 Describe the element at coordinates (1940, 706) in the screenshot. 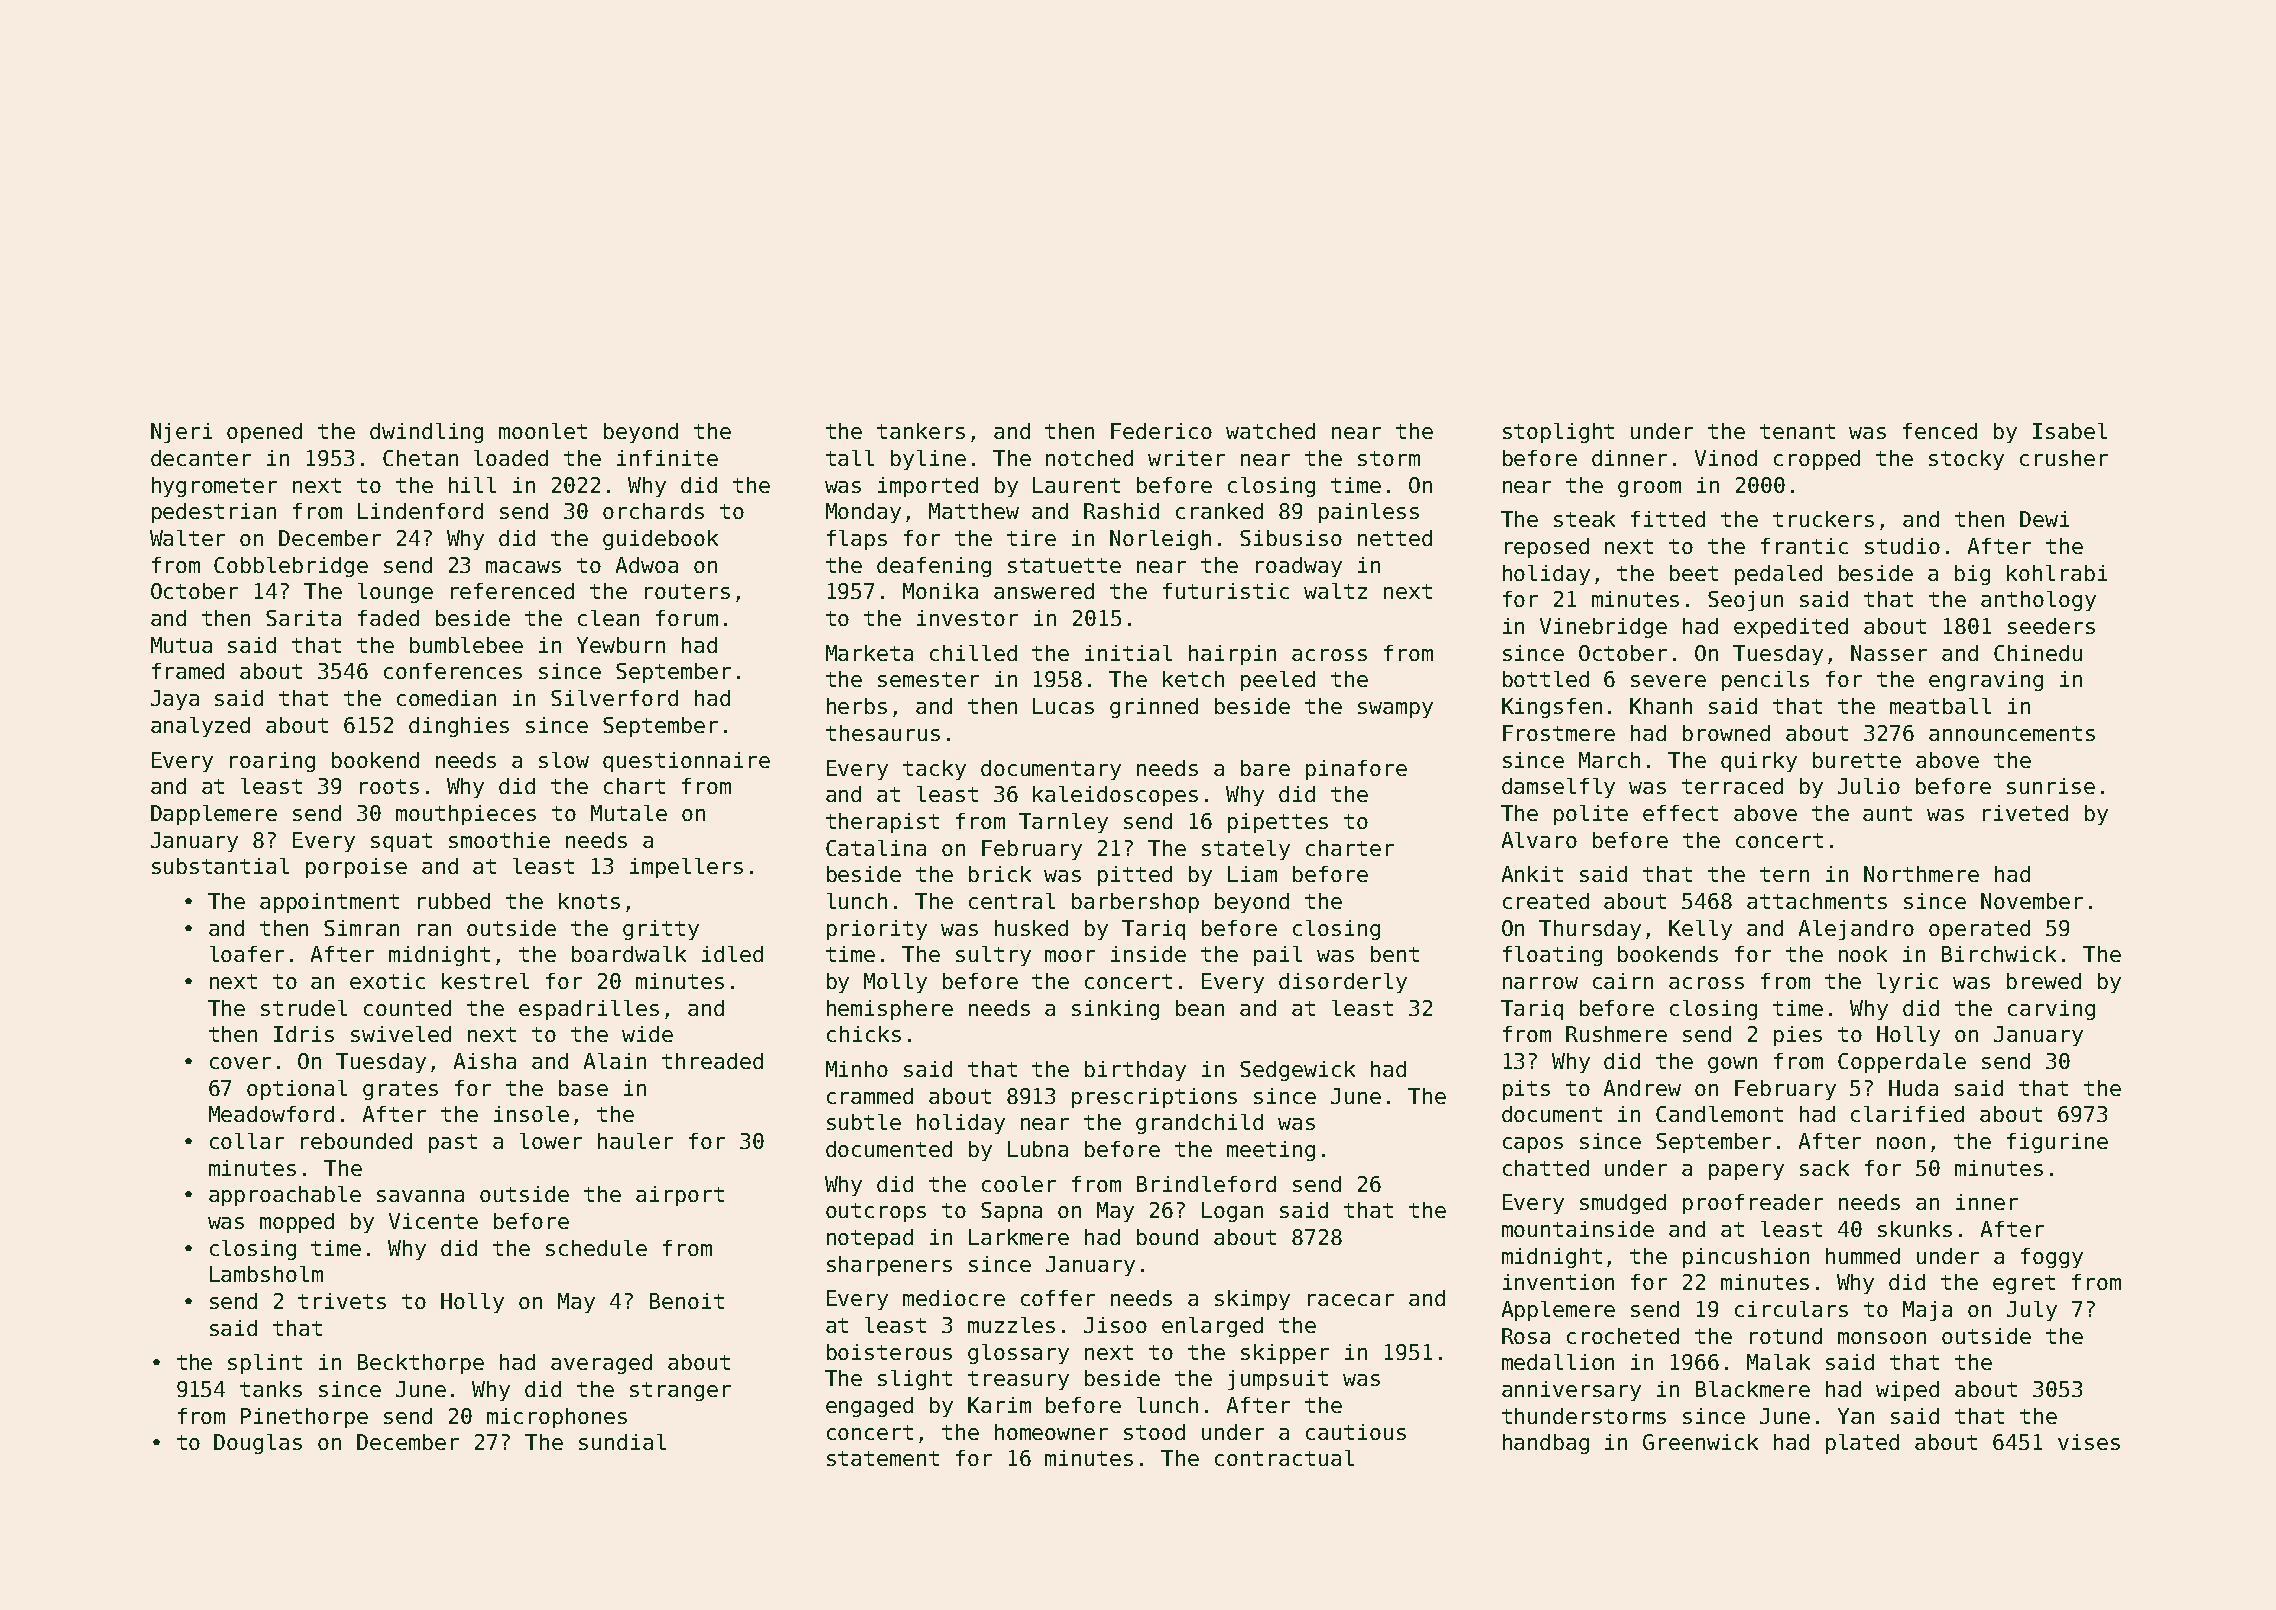

I see `meatball` at that location.
